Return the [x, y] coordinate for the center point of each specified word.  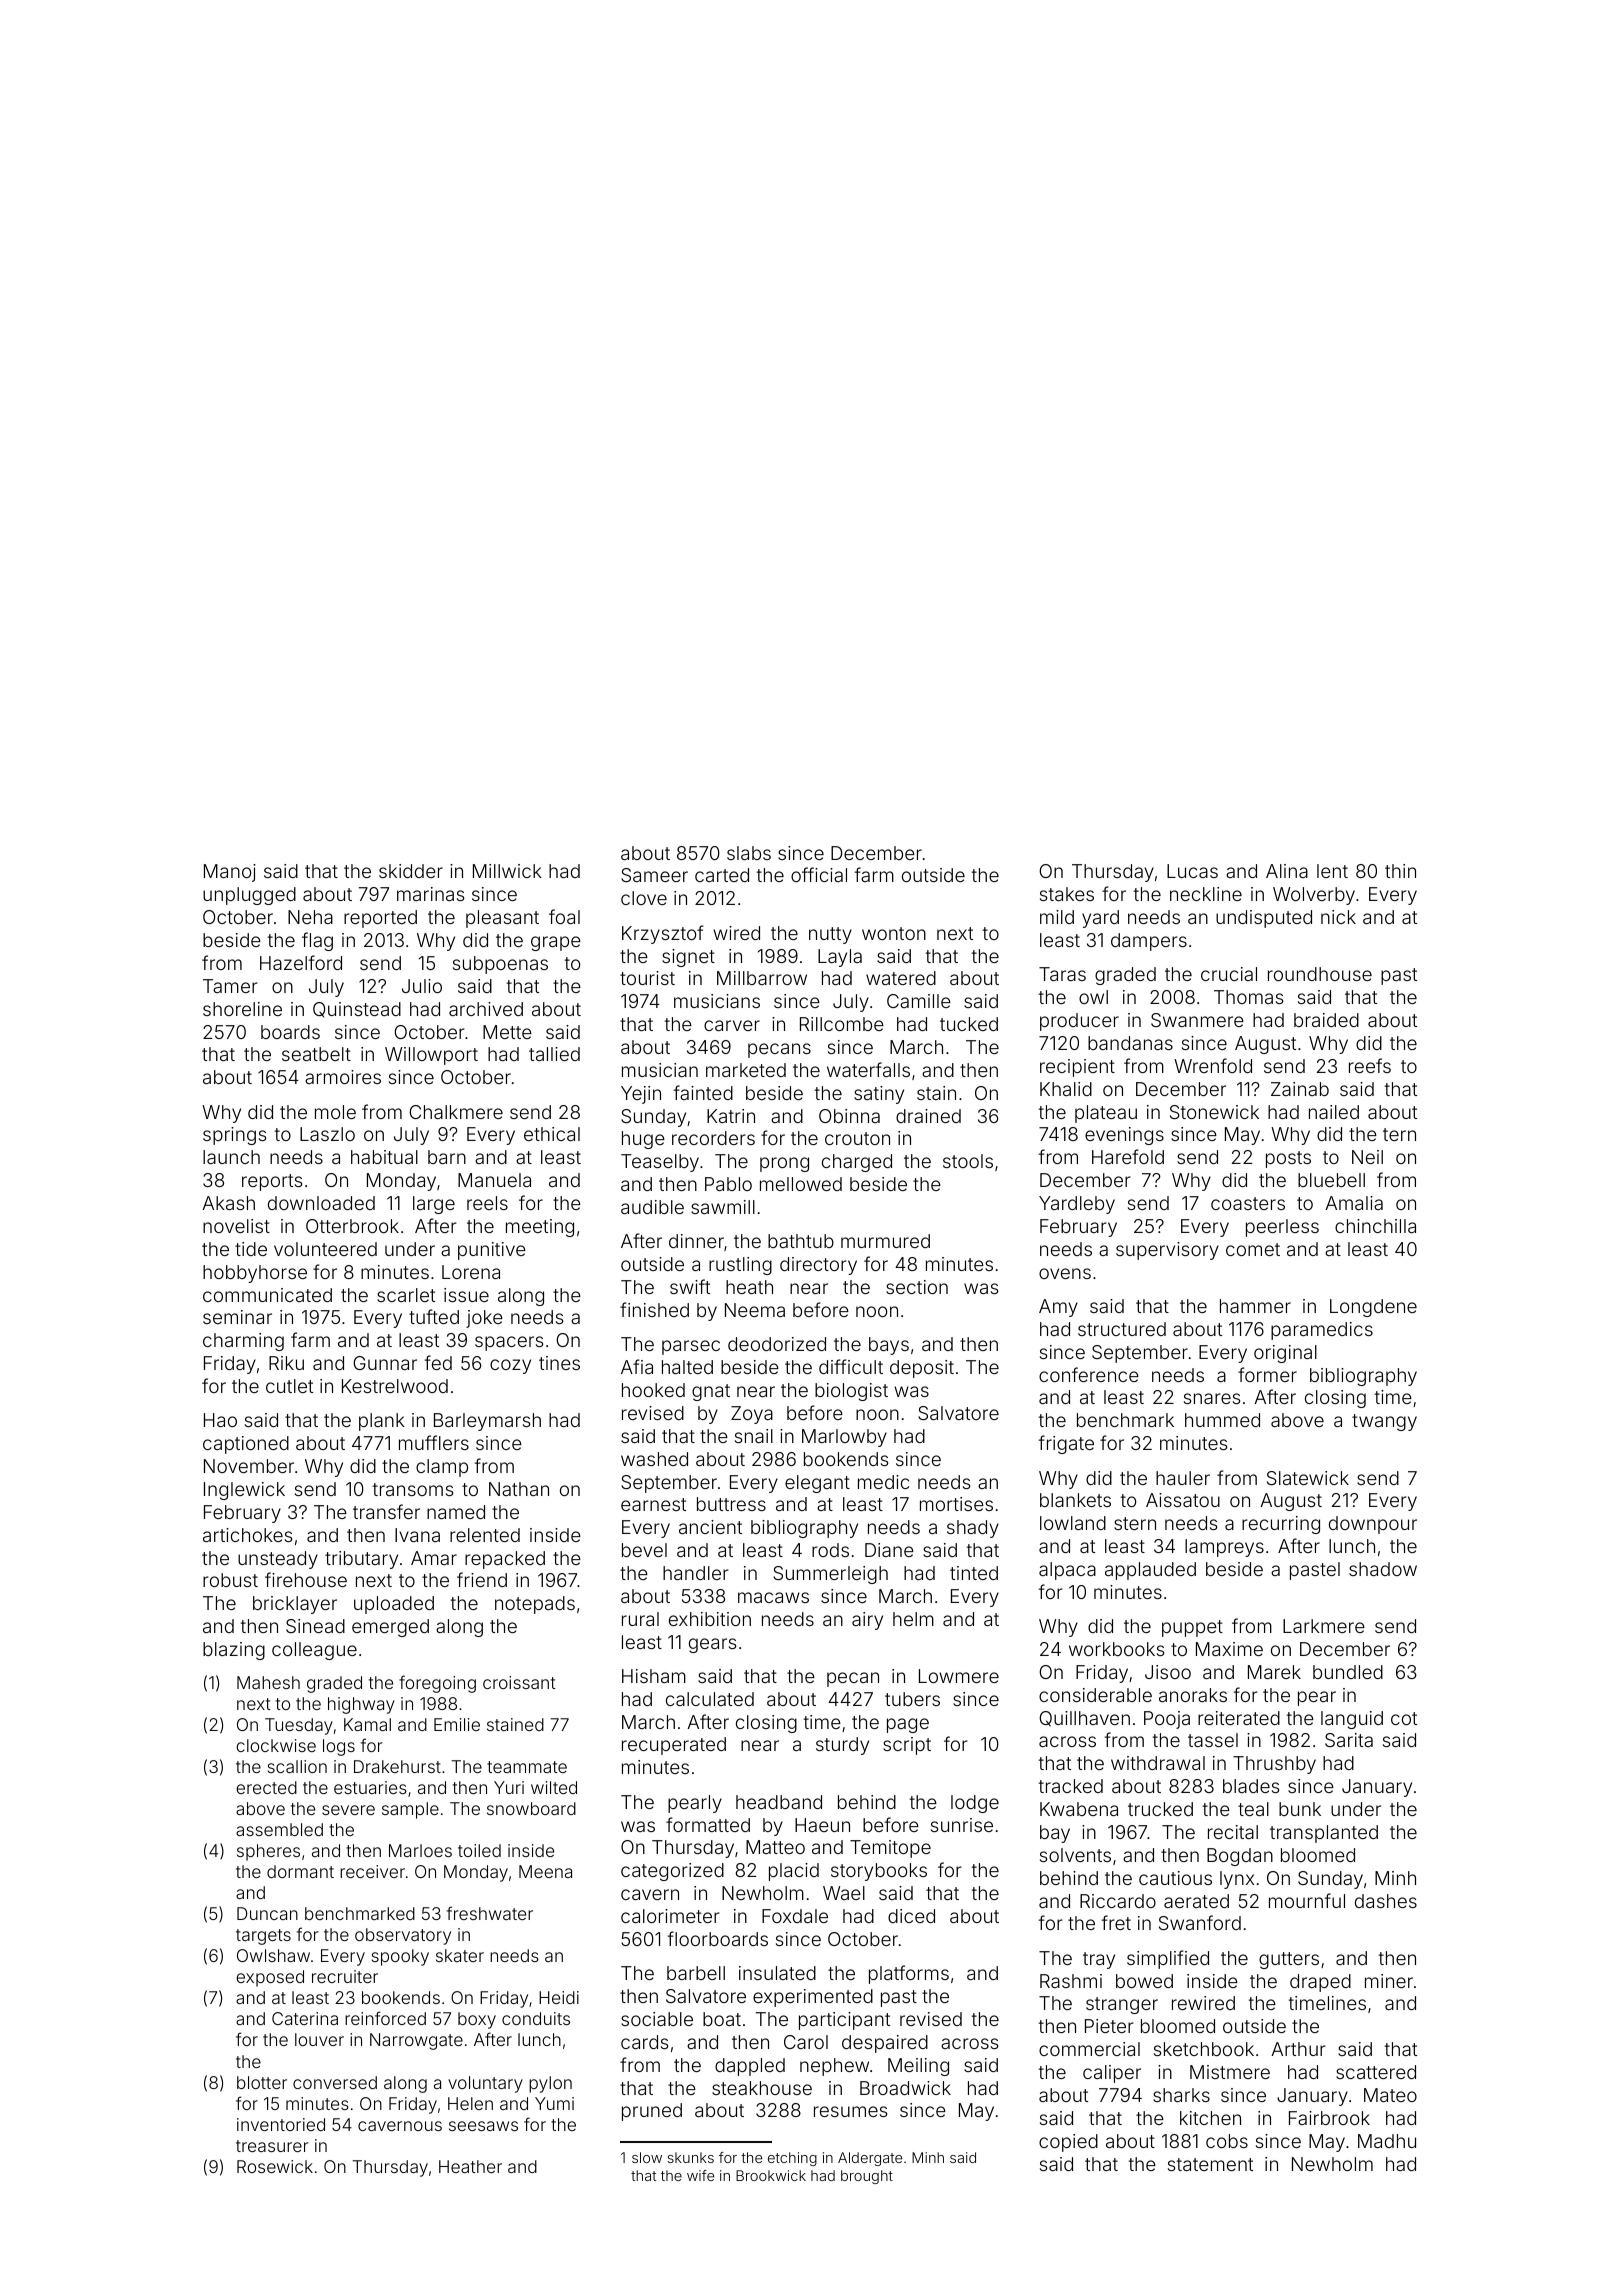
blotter [262, 2082]
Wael [844, 1893]
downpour [1373, 1525]
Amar [434, 1558]
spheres [268, 1852]
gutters [1289, 1960]
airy [867, 1621]
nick [1338, 917]
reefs [1370, 1065]
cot [1404, 1718]
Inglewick [244, 1491]
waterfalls [868, 1069]
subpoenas [500, 965]
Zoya [752, 1415]
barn [447, 1157]
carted [722, 875]
